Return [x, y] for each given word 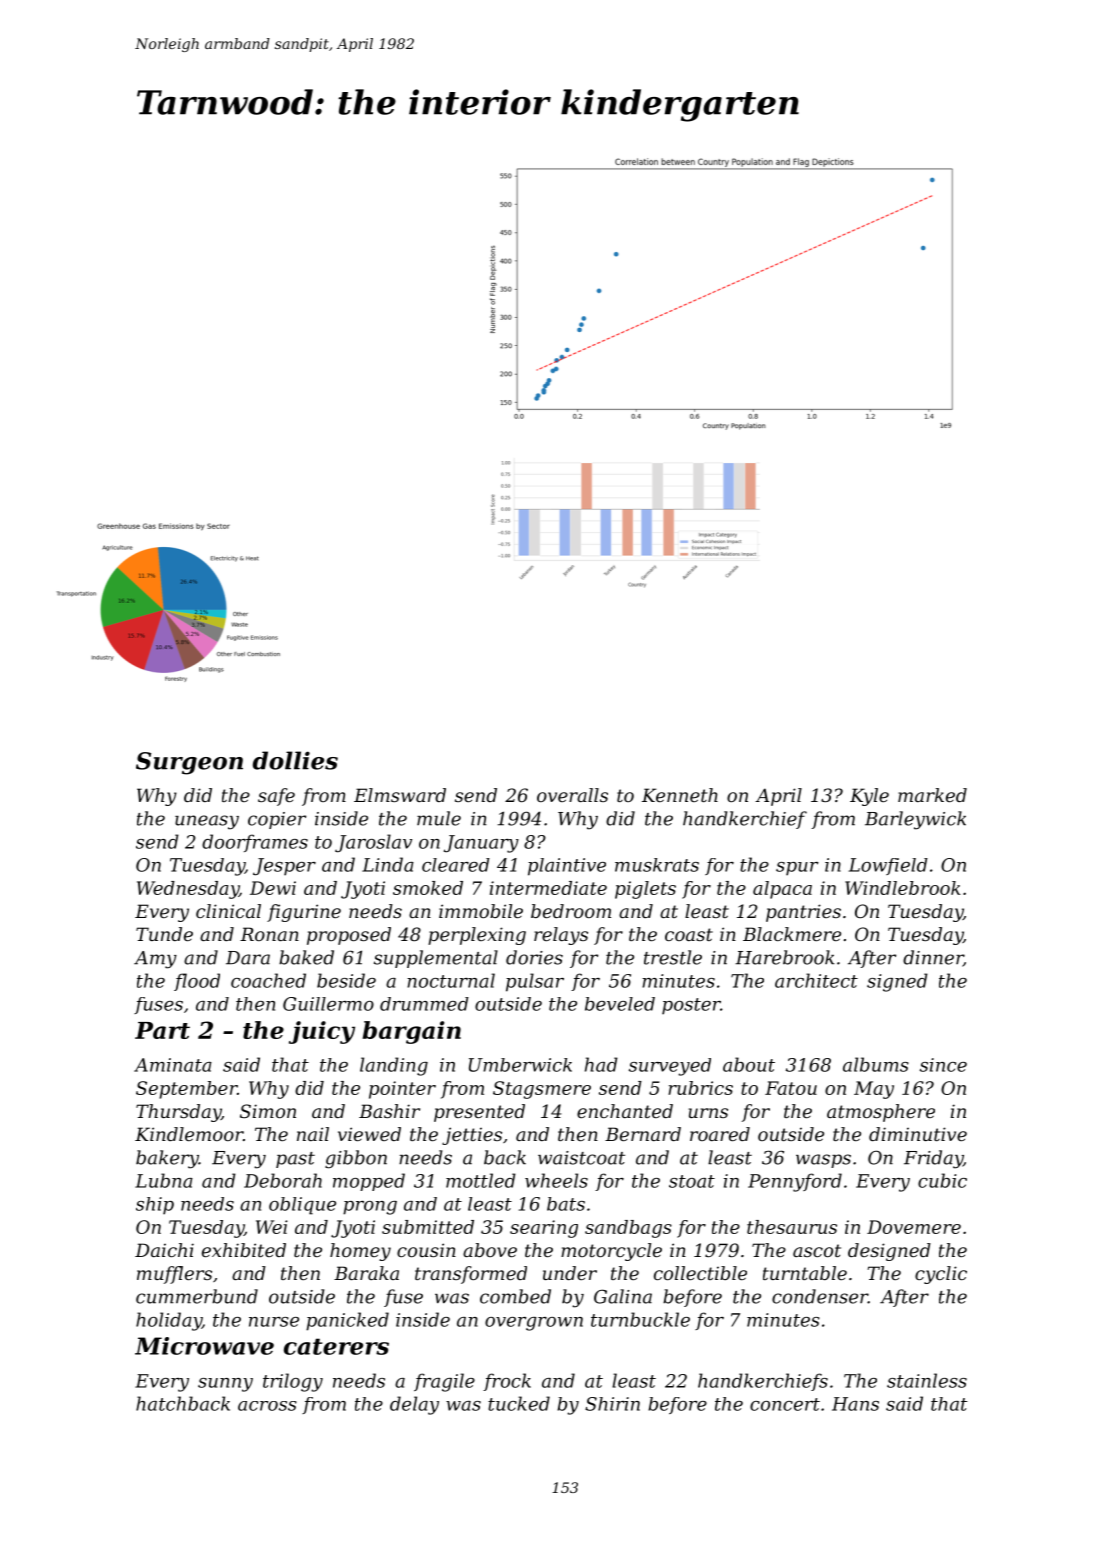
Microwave [204, 1346]
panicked [347, 1321]
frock [507, 1382]
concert [785, 1404]
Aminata [173, 1065]
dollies [295, 760]
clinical [228, 911]
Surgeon [189, 763]
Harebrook [785, 957]
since [943, 1065]
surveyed [670, 1067]
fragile [444, 1382]
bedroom [571, 911]
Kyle [869, 797]
